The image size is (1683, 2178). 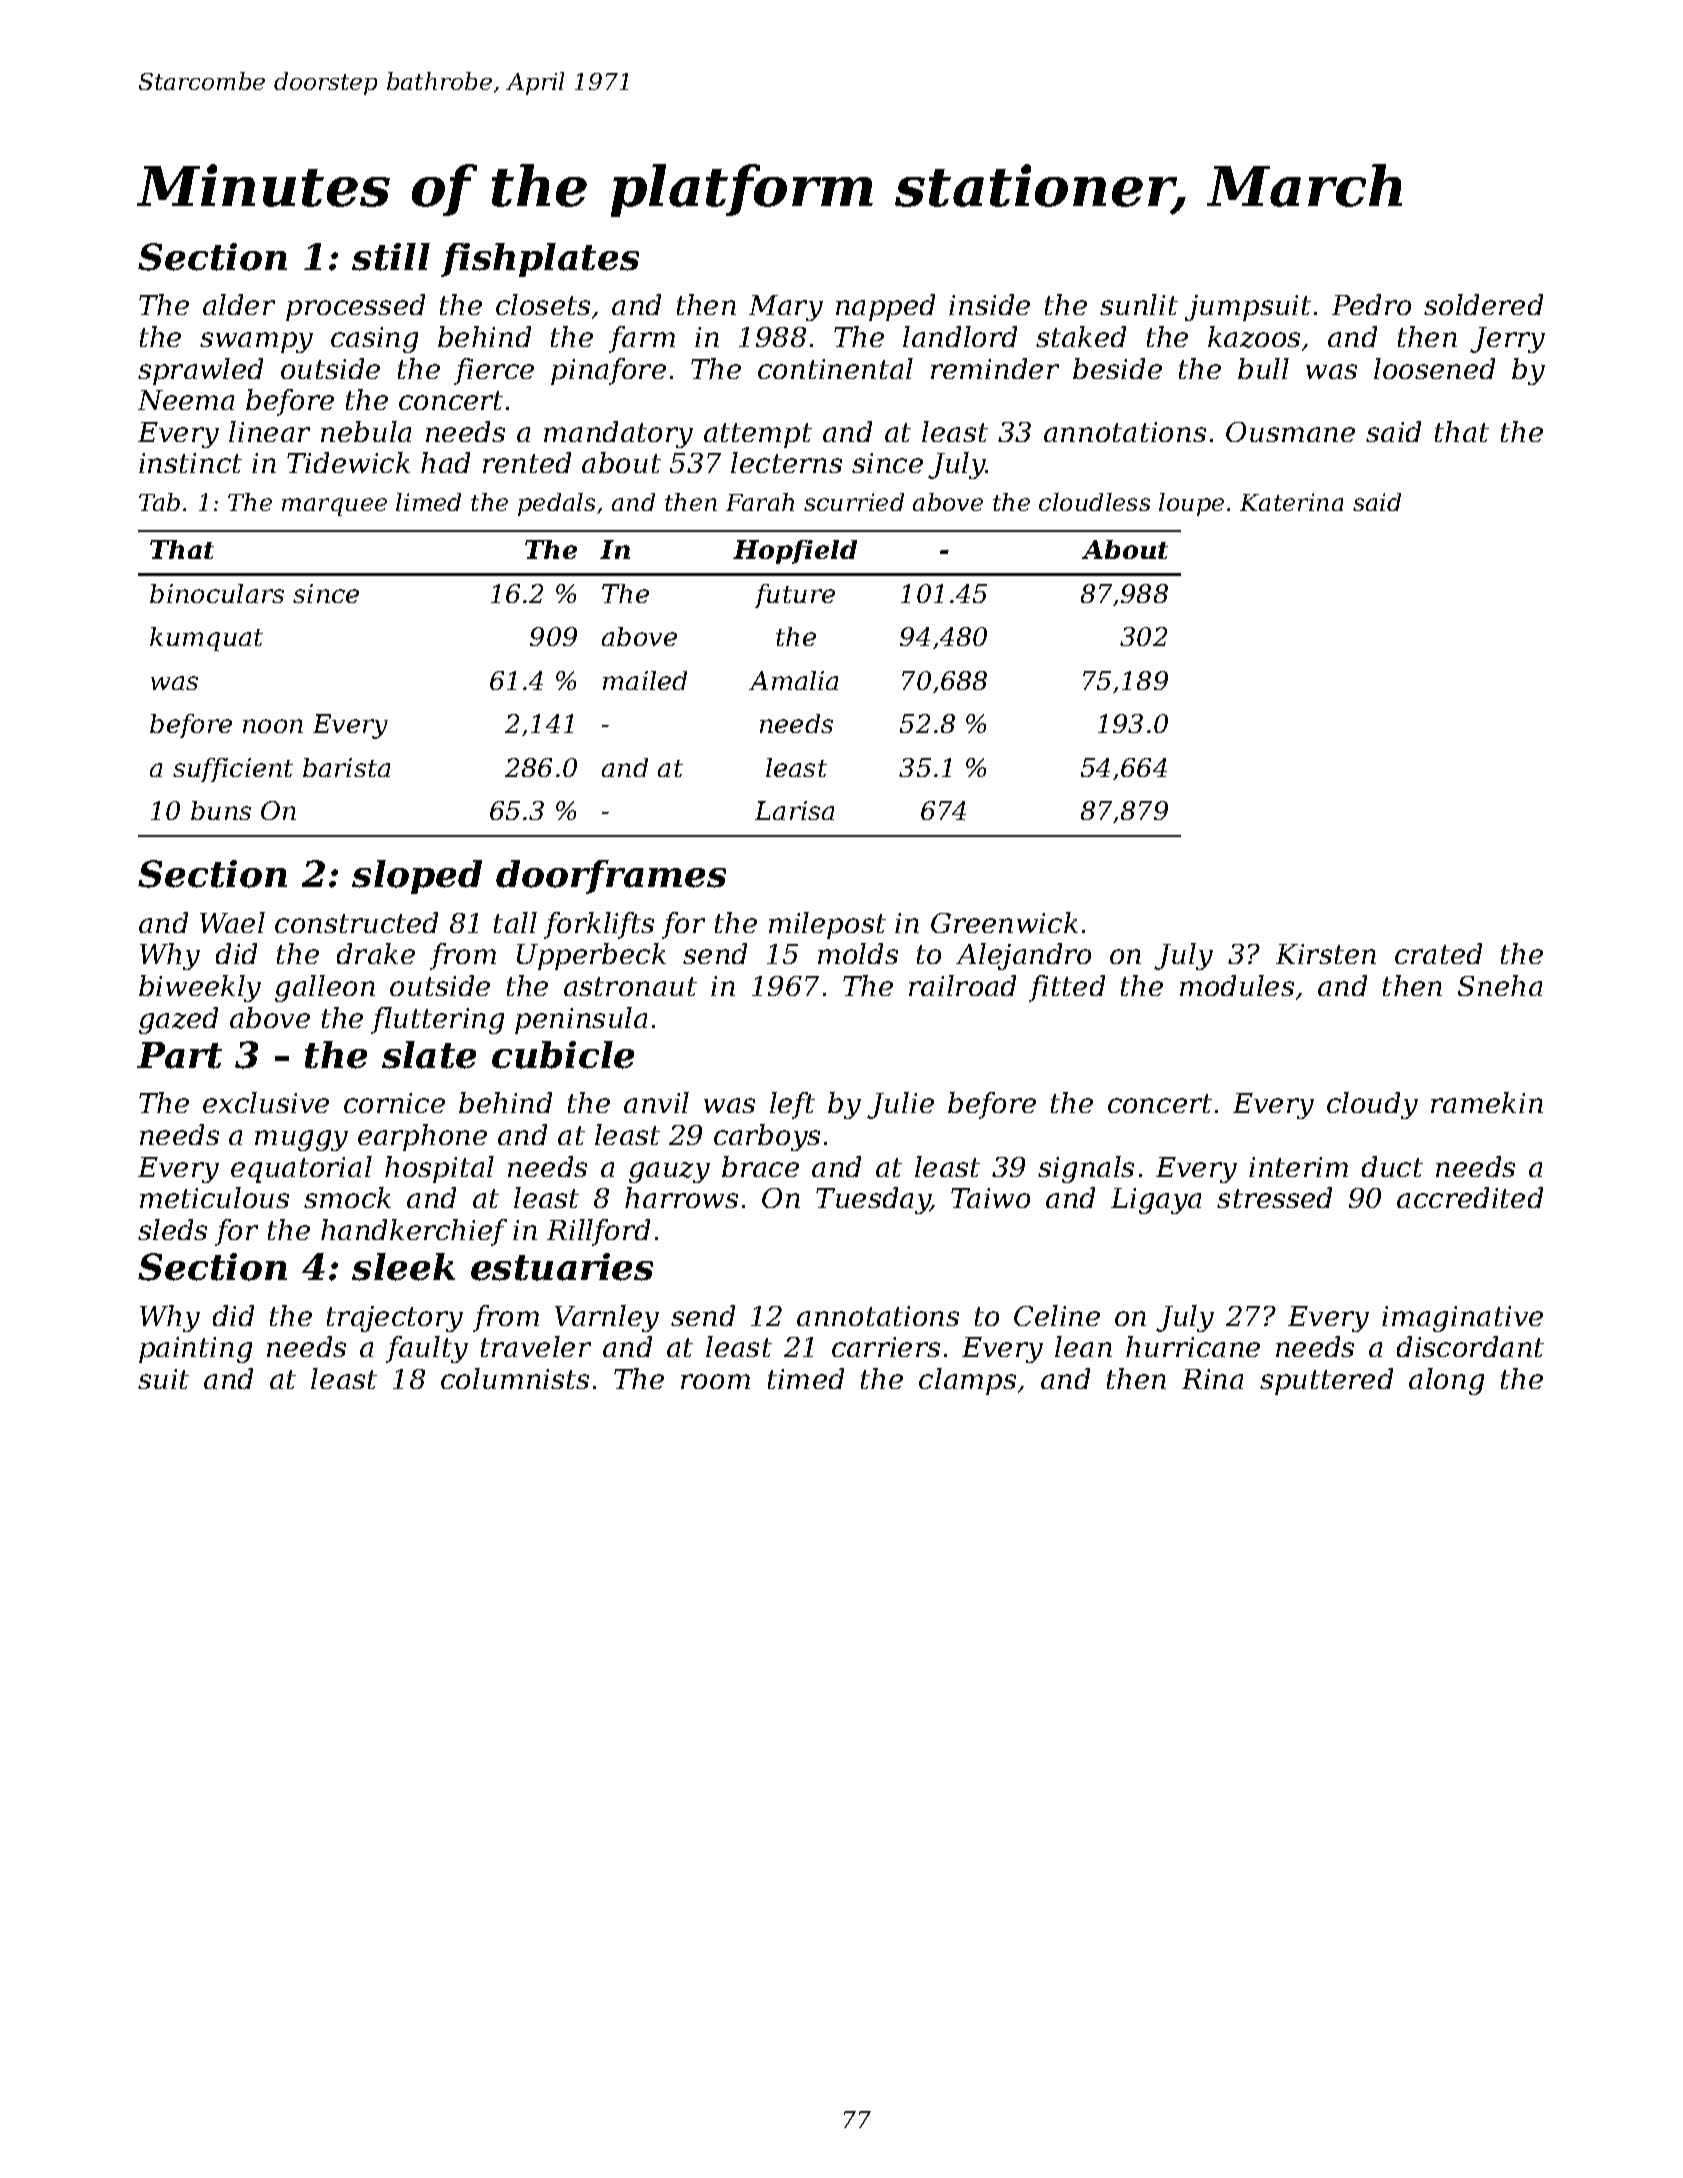 What do you see at coordinates (1438, 953) in the document?
I see `crated` at bounding box center [1438, 953].
